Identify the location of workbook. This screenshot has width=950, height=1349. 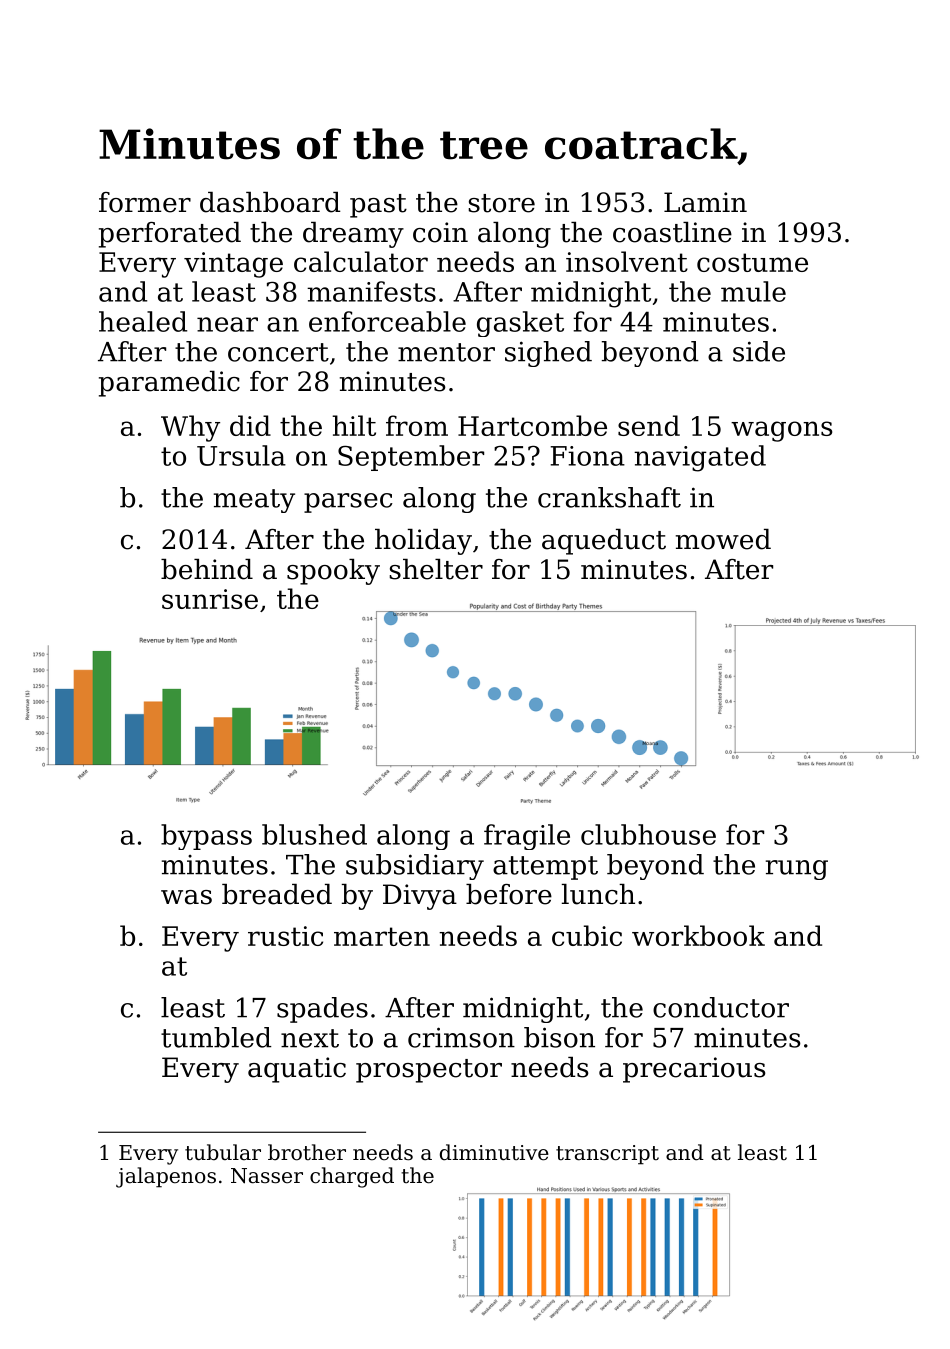
(698, 935).
